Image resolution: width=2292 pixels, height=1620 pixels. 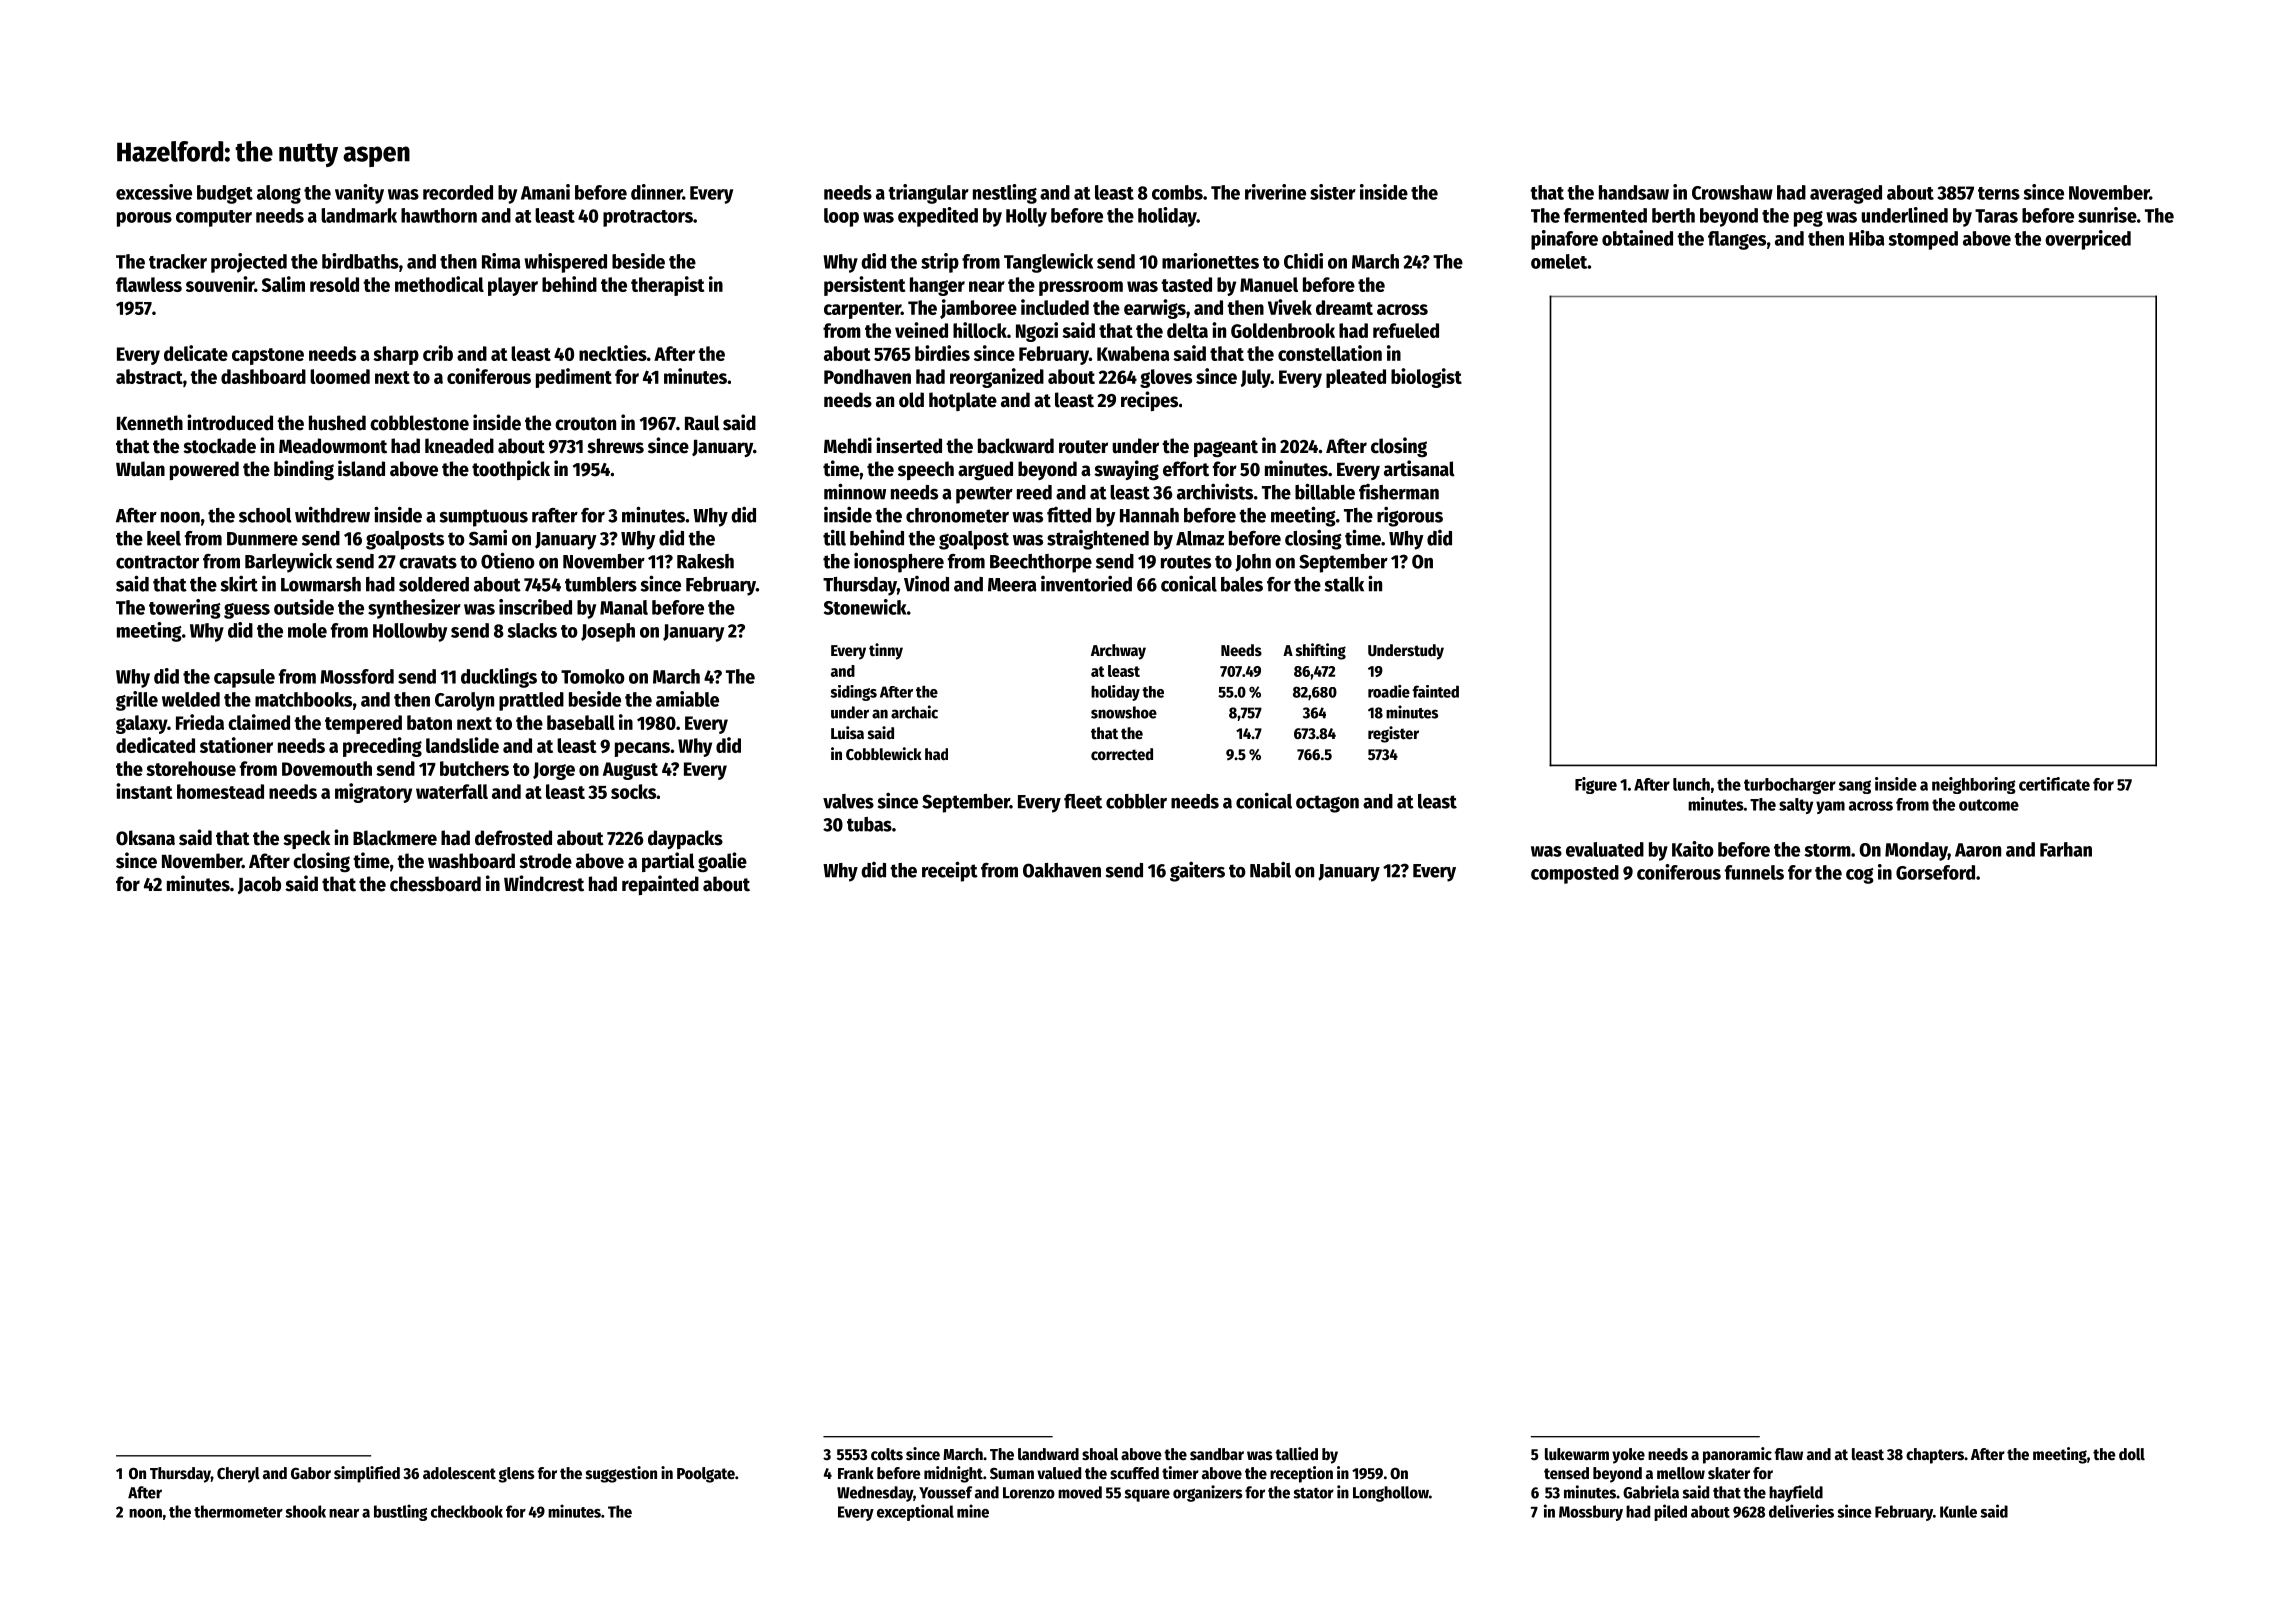 I want to click on fleet, so click(x=1083, y=801).
